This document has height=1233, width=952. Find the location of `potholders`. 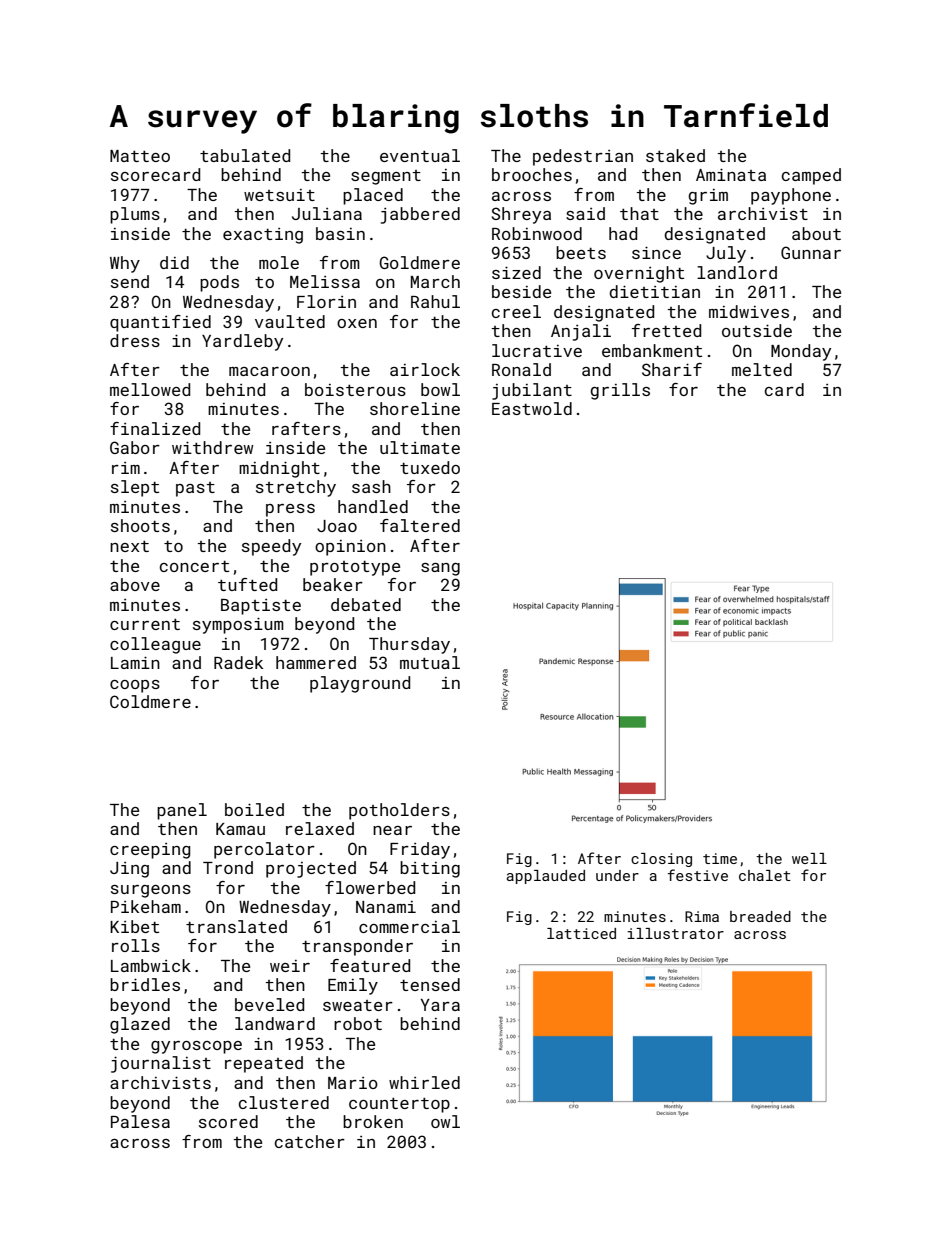

potholders is located at coordinates (399, 811).
